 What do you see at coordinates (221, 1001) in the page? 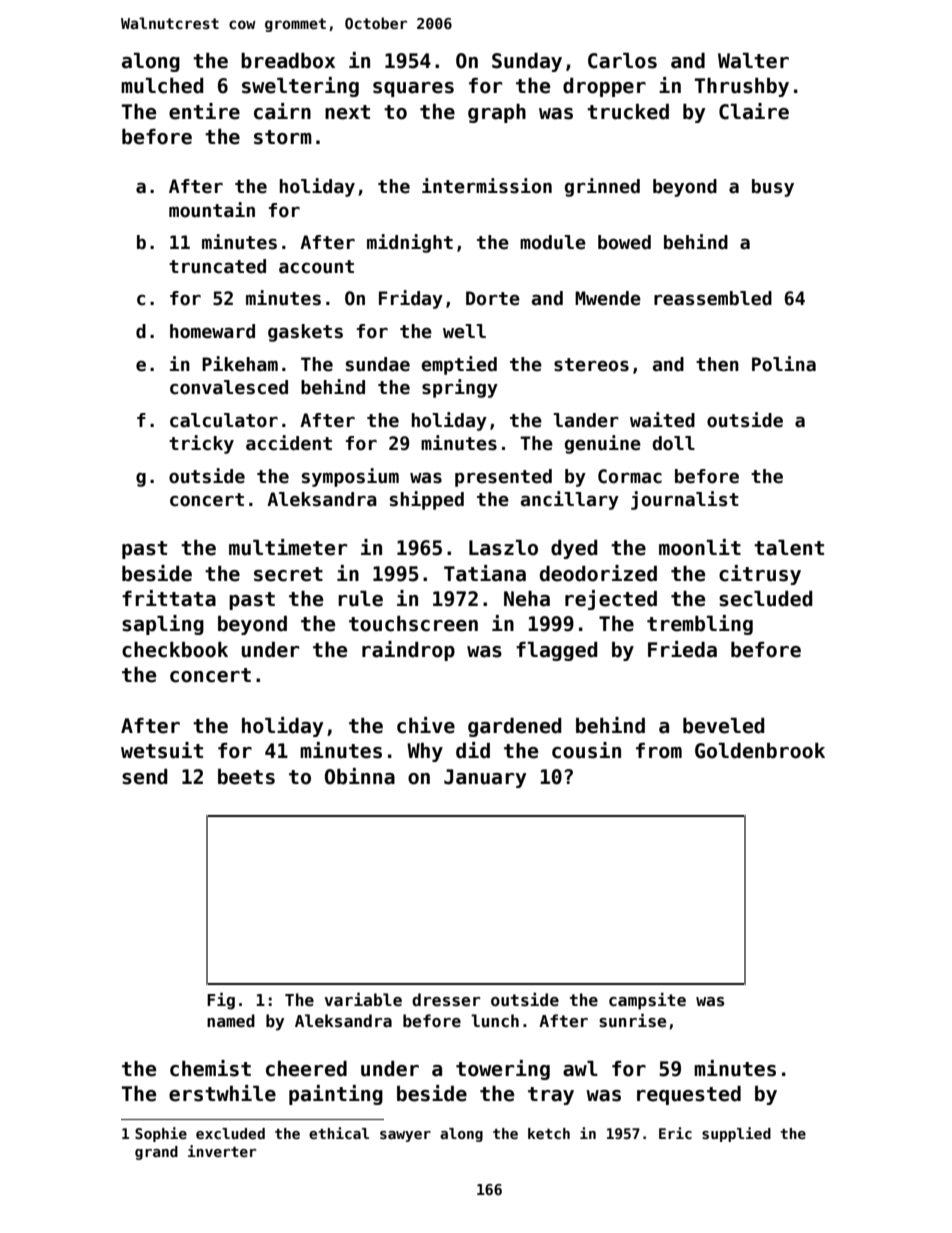
I see `Fig` at bounding box center [221, 1001].
